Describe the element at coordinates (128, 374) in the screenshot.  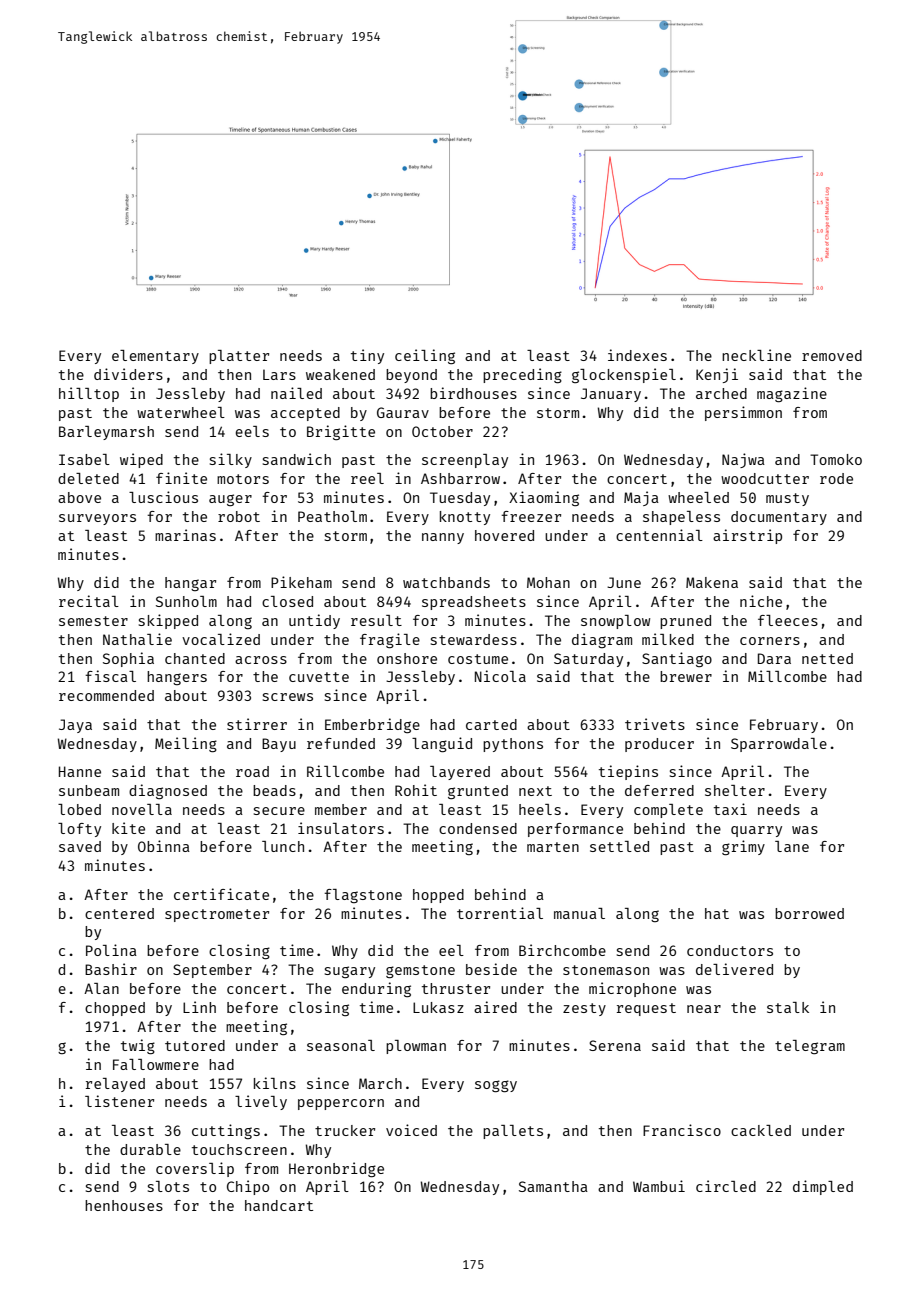
I see `dividers` at that location.
